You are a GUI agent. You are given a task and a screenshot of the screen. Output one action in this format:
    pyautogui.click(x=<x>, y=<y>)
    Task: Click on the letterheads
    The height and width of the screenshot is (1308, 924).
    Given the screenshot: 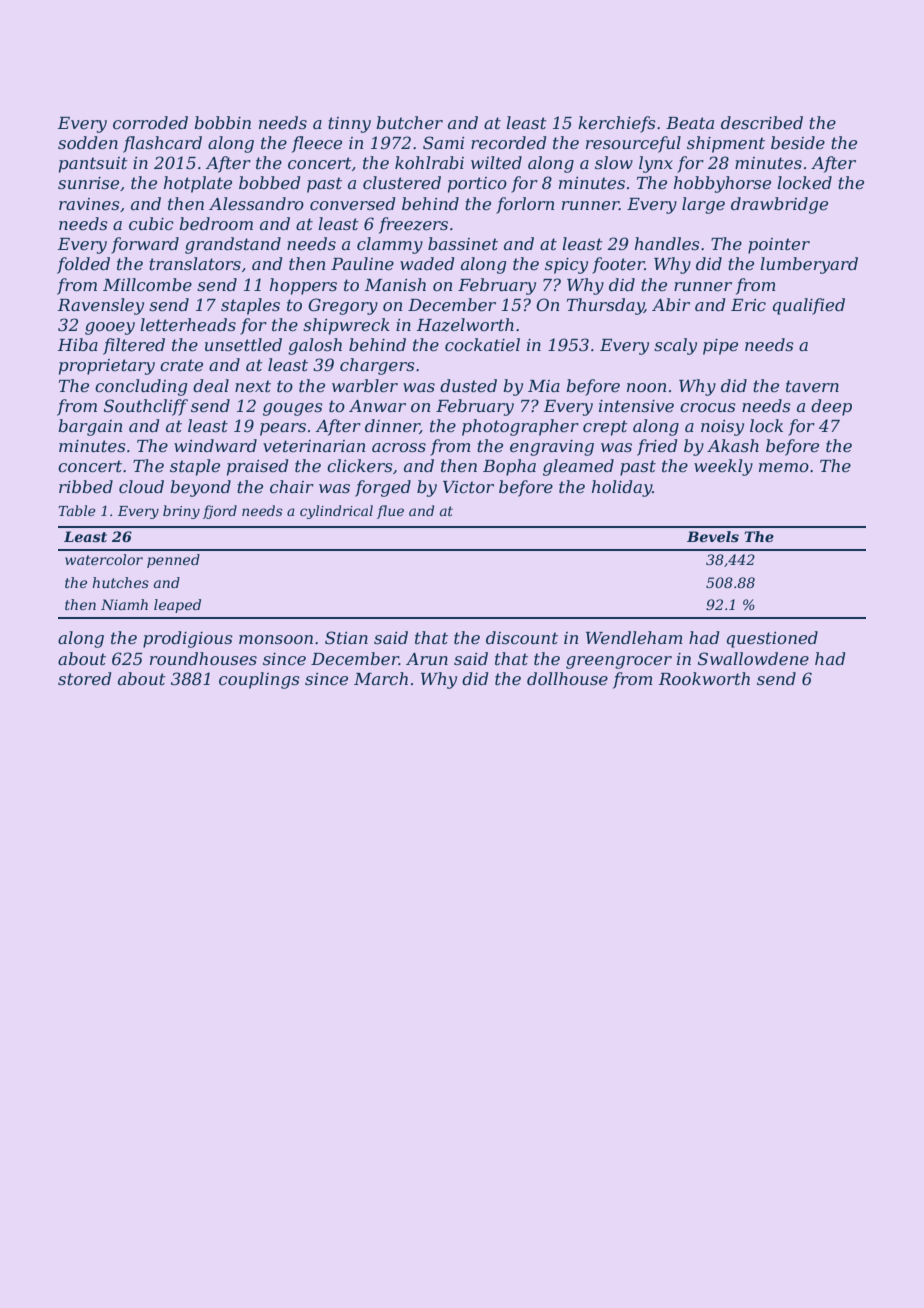 What is the action you would take?
    pyautogui.click(x=188, y=324)
